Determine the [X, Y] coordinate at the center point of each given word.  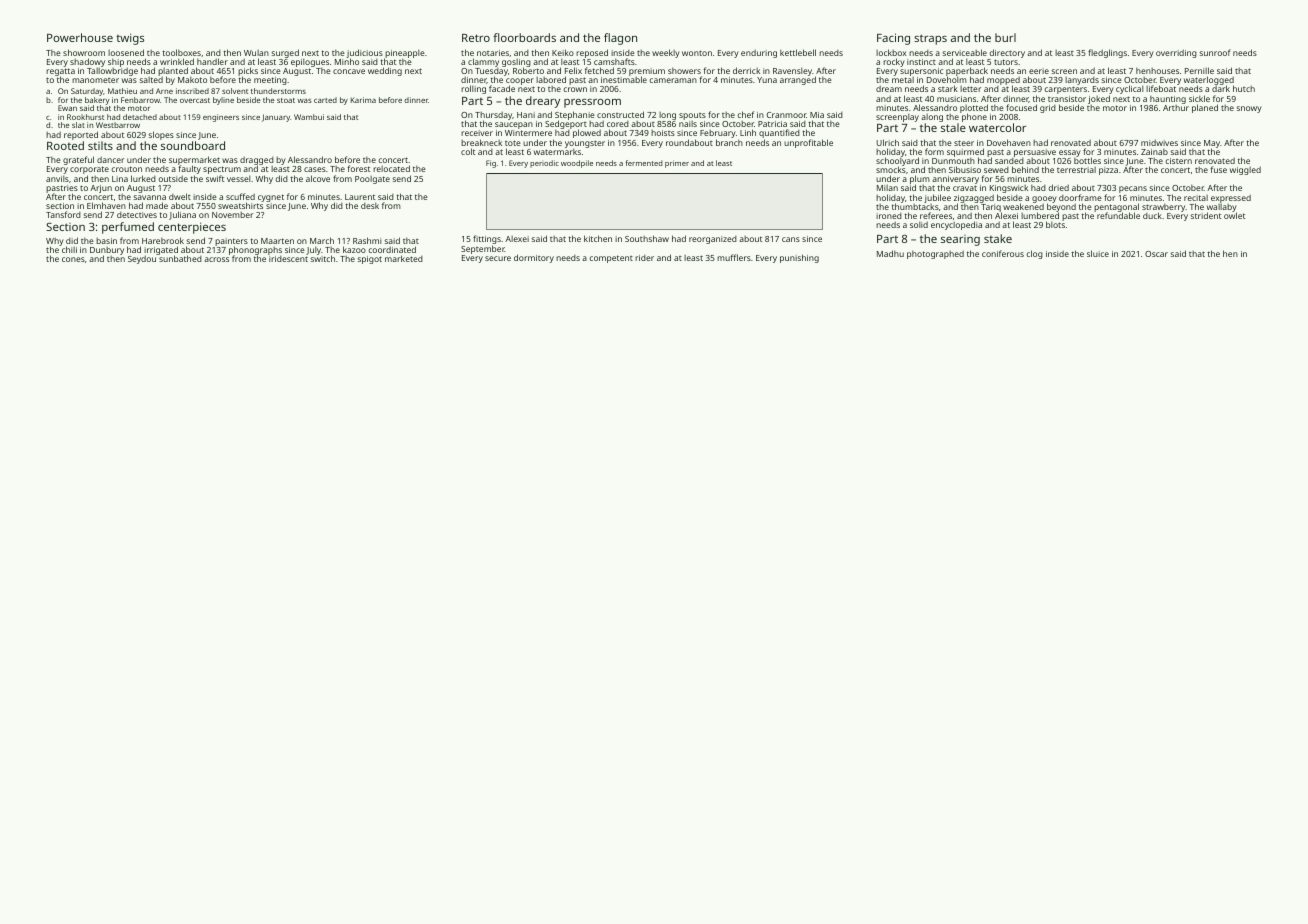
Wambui [309, 117]
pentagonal [1116, 208]
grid [1048, 109]
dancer [110, 160]
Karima [363, 100]
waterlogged [1209, 81]
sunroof [1215, 52]
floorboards [524, 37]
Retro [476, 38]
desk [370, 205]
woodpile [577, 164]
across [216, 259]
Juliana [182, 215]
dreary [543, 102]
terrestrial [1076, 170]
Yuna [767, 80]
